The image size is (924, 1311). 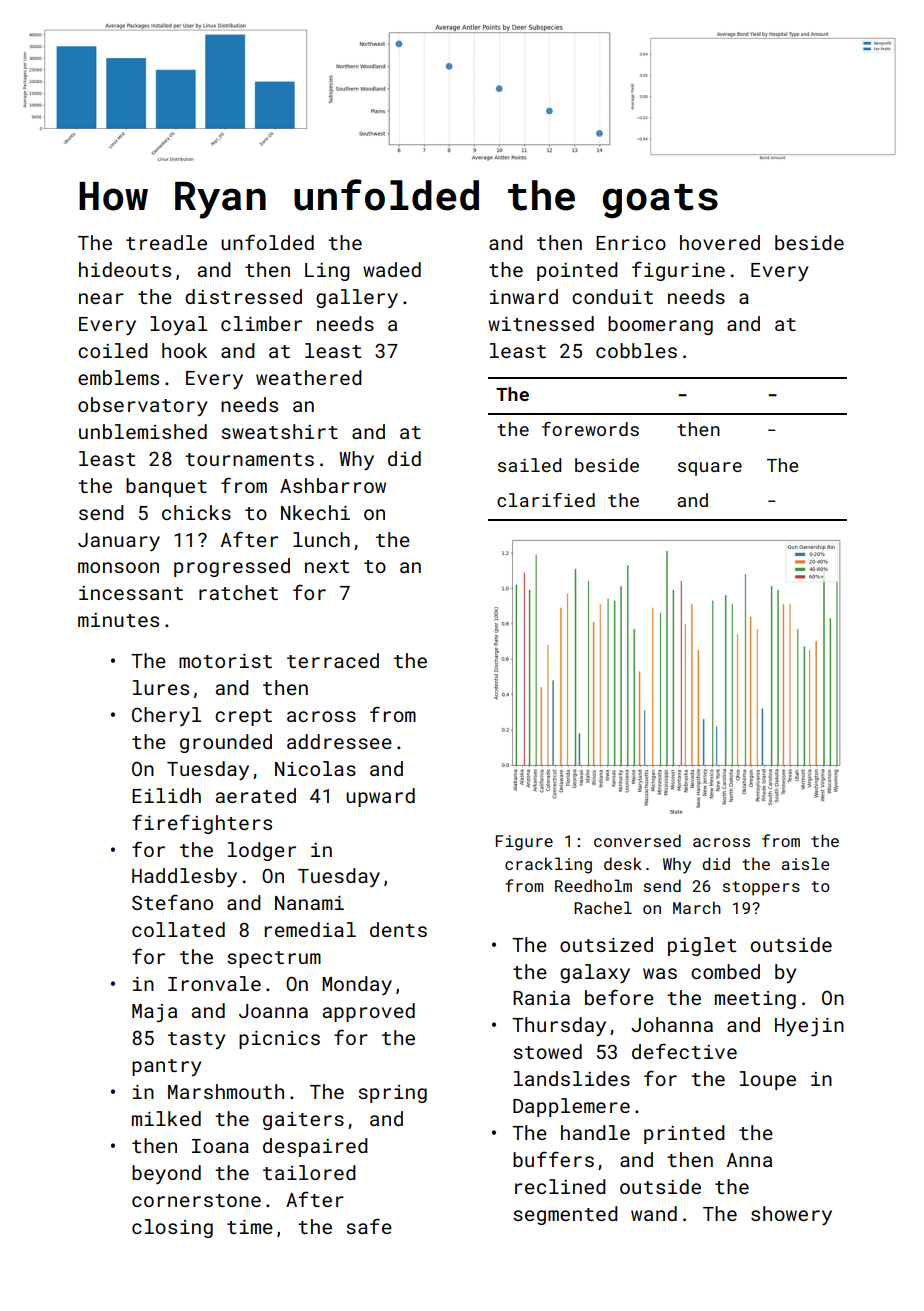 I want to click on buffers, so click(x=553, y=1159).
